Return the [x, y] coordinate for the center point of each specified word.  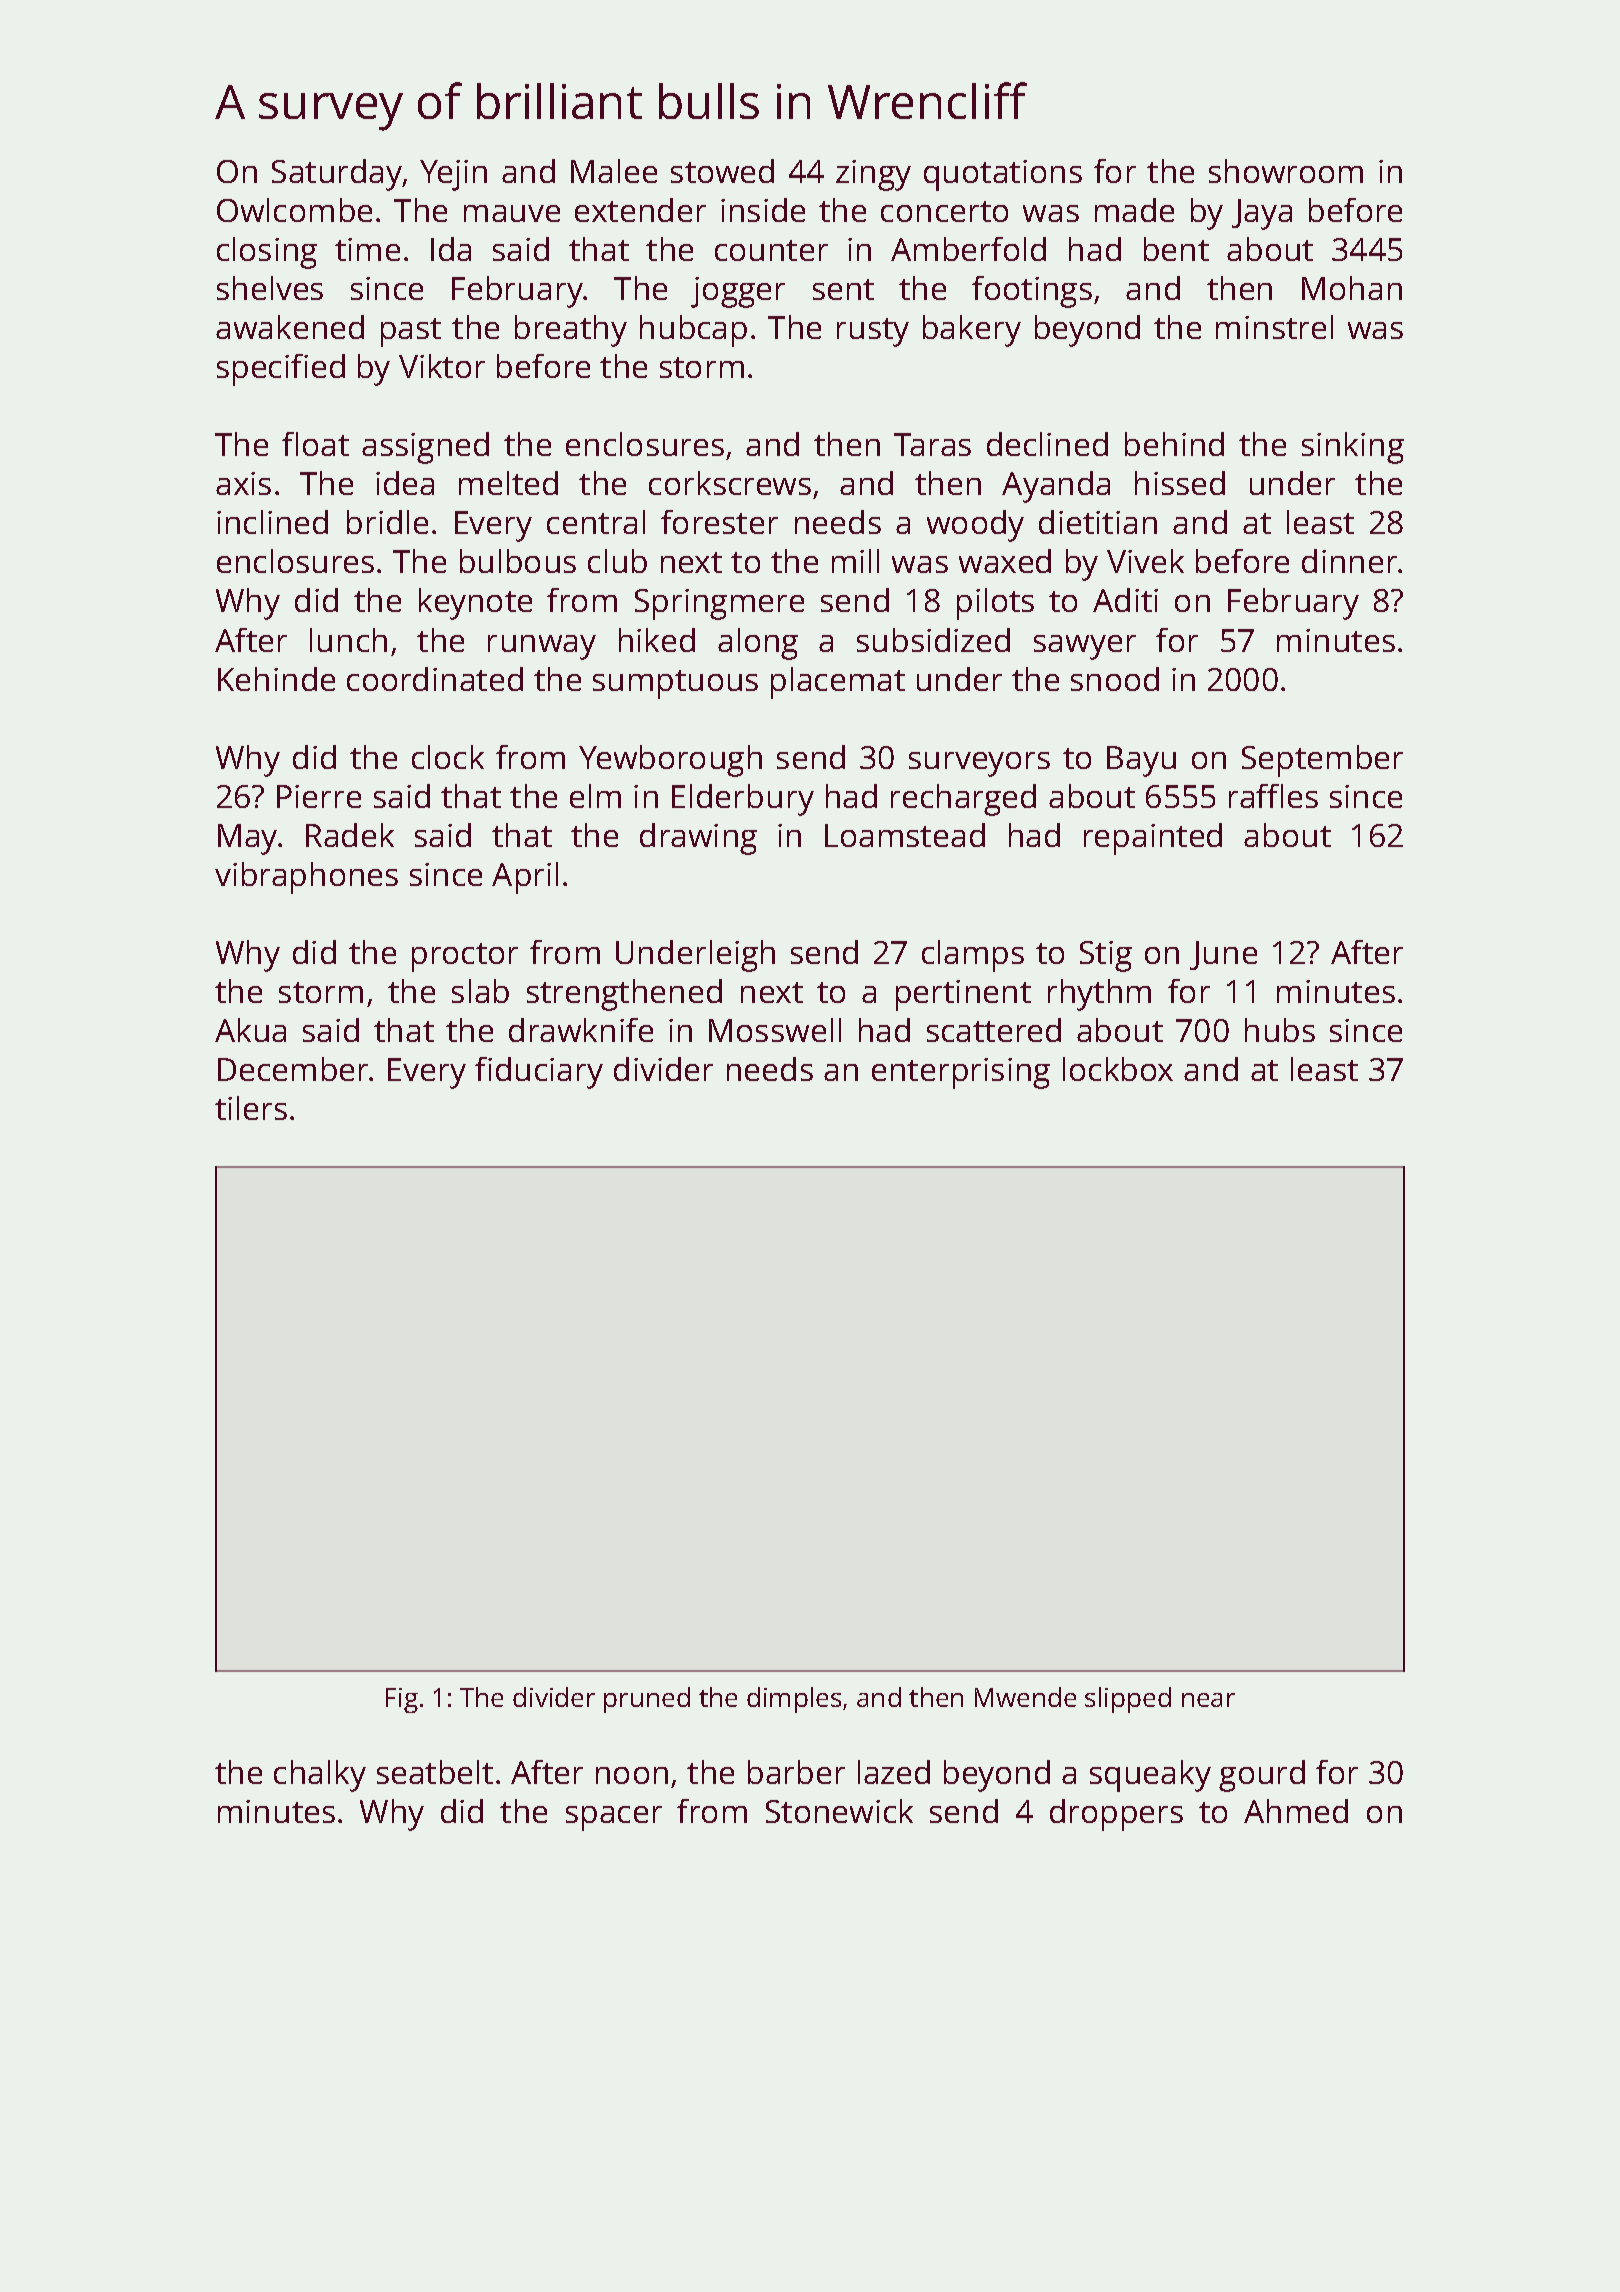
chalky [320, 1776]
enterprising [961, 1073]
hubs [1280, 1030]
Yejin [453, 175]
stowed [722, 171]
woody [975, 526]
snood [1115, 679]
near [1208, 1700]
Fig [402, 1700]
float [315, 444]
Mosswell [775, 1030]
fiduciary [539, 1073]
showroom [1286, 171]
